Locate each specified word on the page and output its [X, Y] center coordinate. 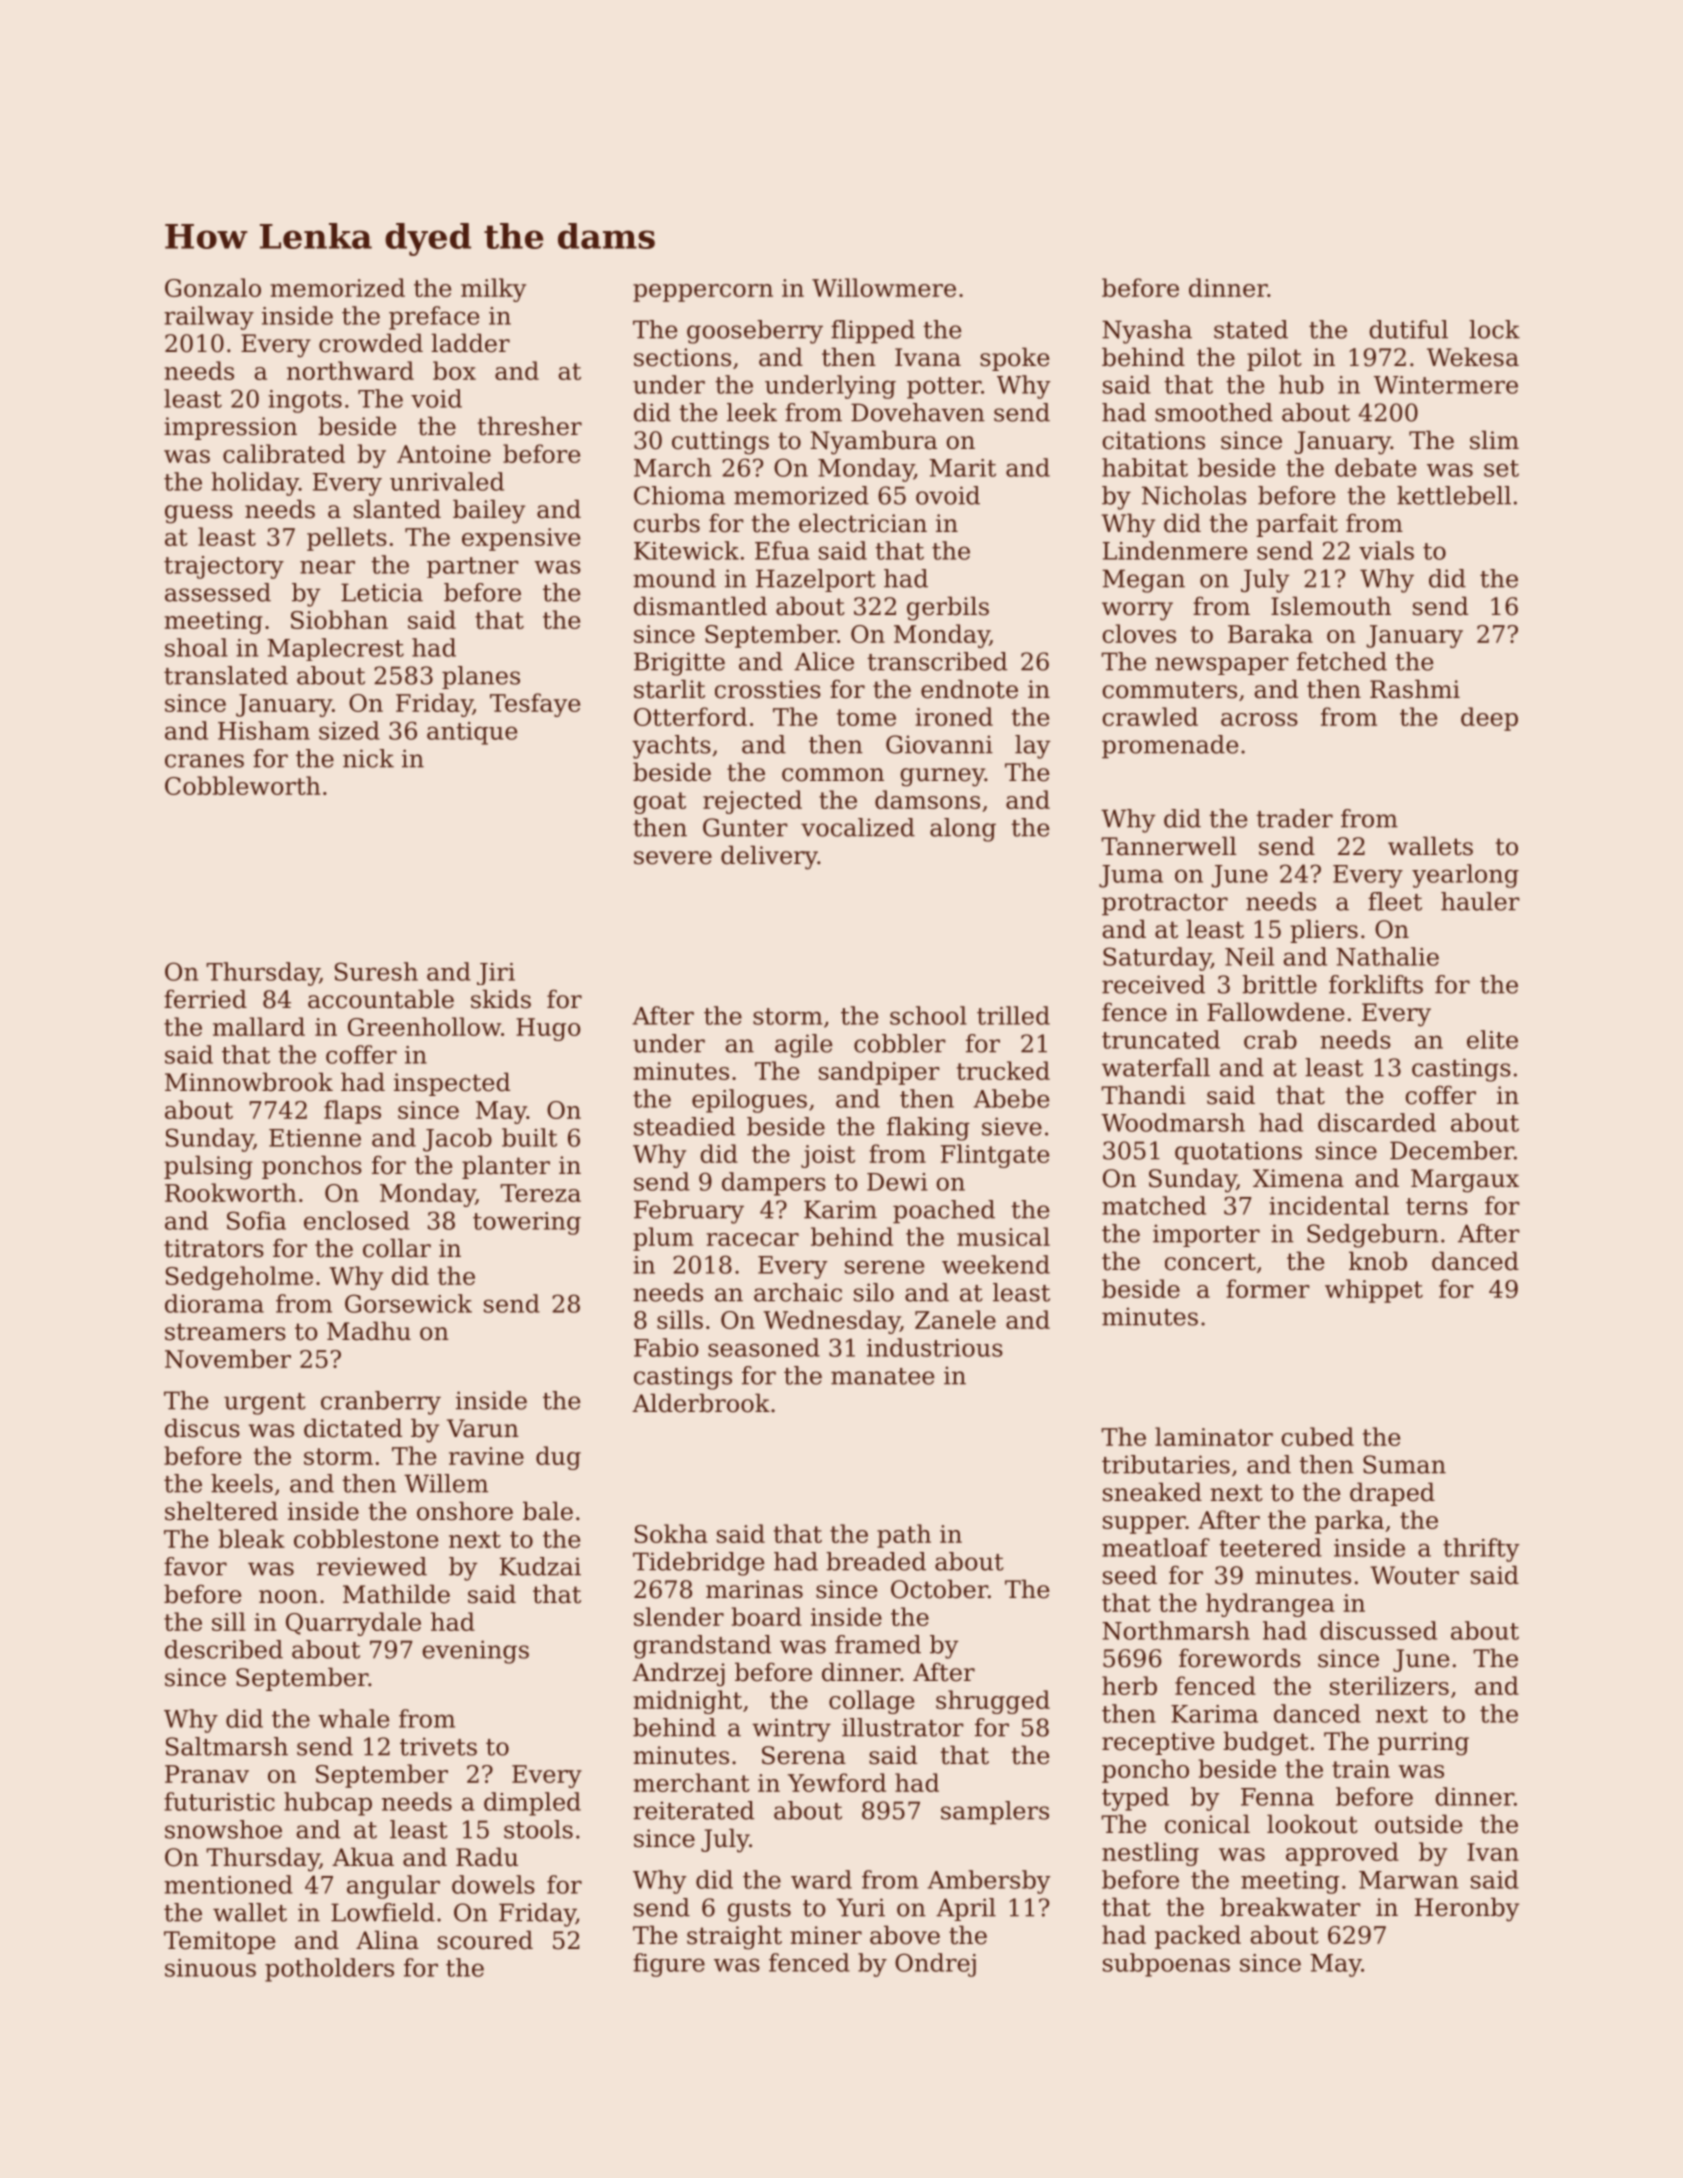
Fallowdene [1276, 1012]
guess [199, 514]
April [966, 1909]
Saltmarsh [227, 1746]
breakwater [1290, 1907]
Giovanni [939, 744]
